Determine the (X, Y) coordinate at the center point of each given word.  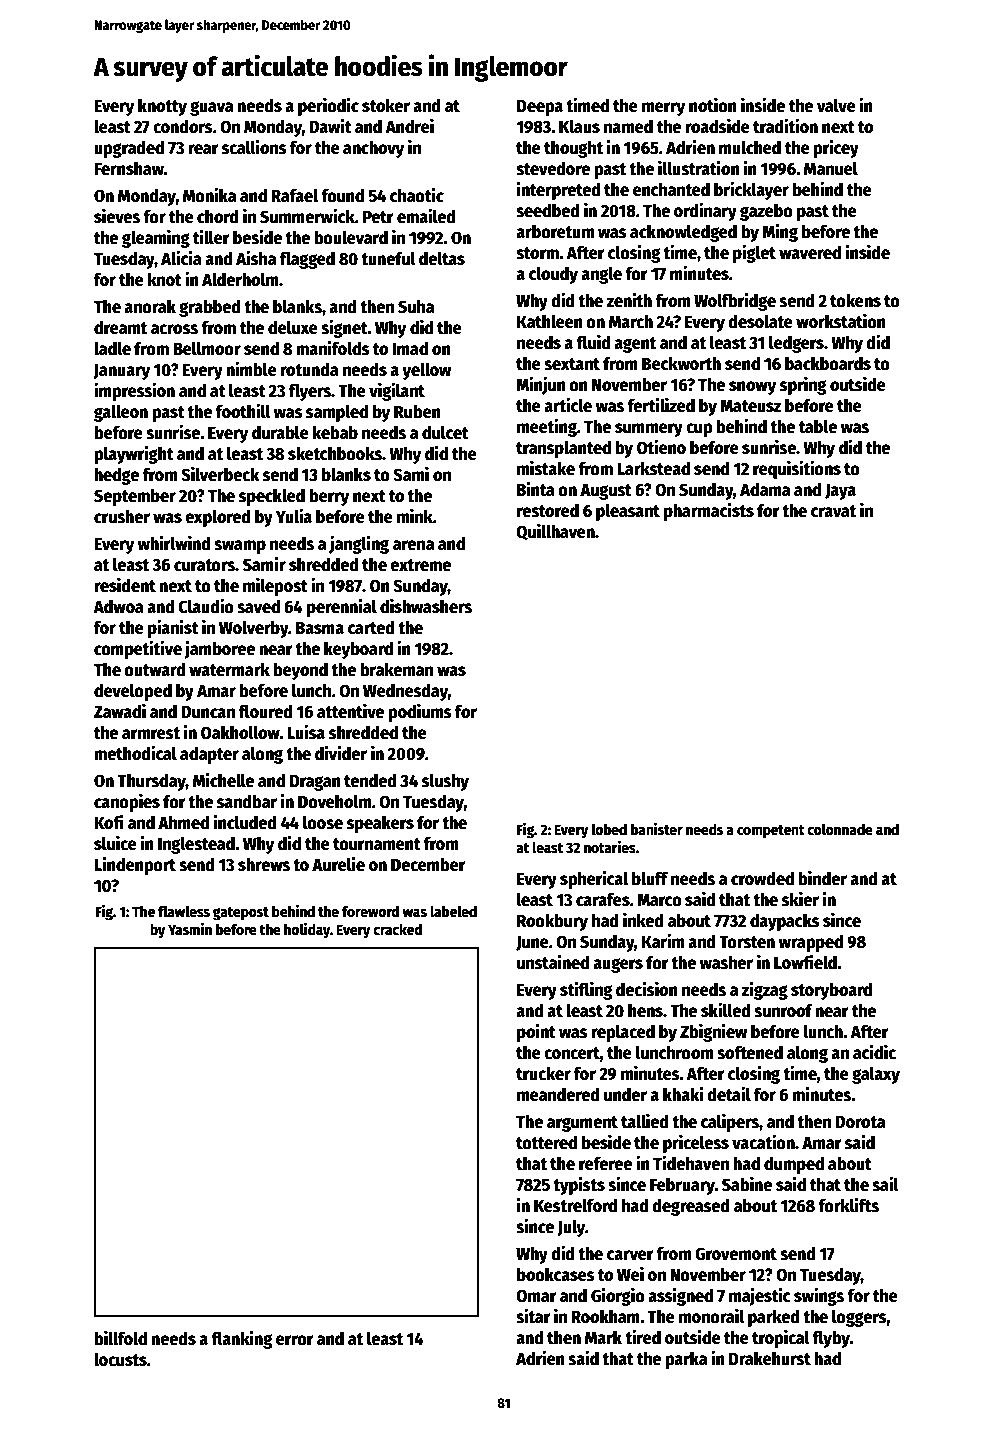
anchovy (373, 149)
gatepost (241, 914)
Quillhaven (555, 532)
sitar (533, 1316)
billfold (120, 1338)
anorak (150, 306)
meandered (558, 1095)
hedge (116, 476)
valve (836, 105)
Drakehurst (770, 1358)
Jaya (840, 492)
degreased (691, 1207)
